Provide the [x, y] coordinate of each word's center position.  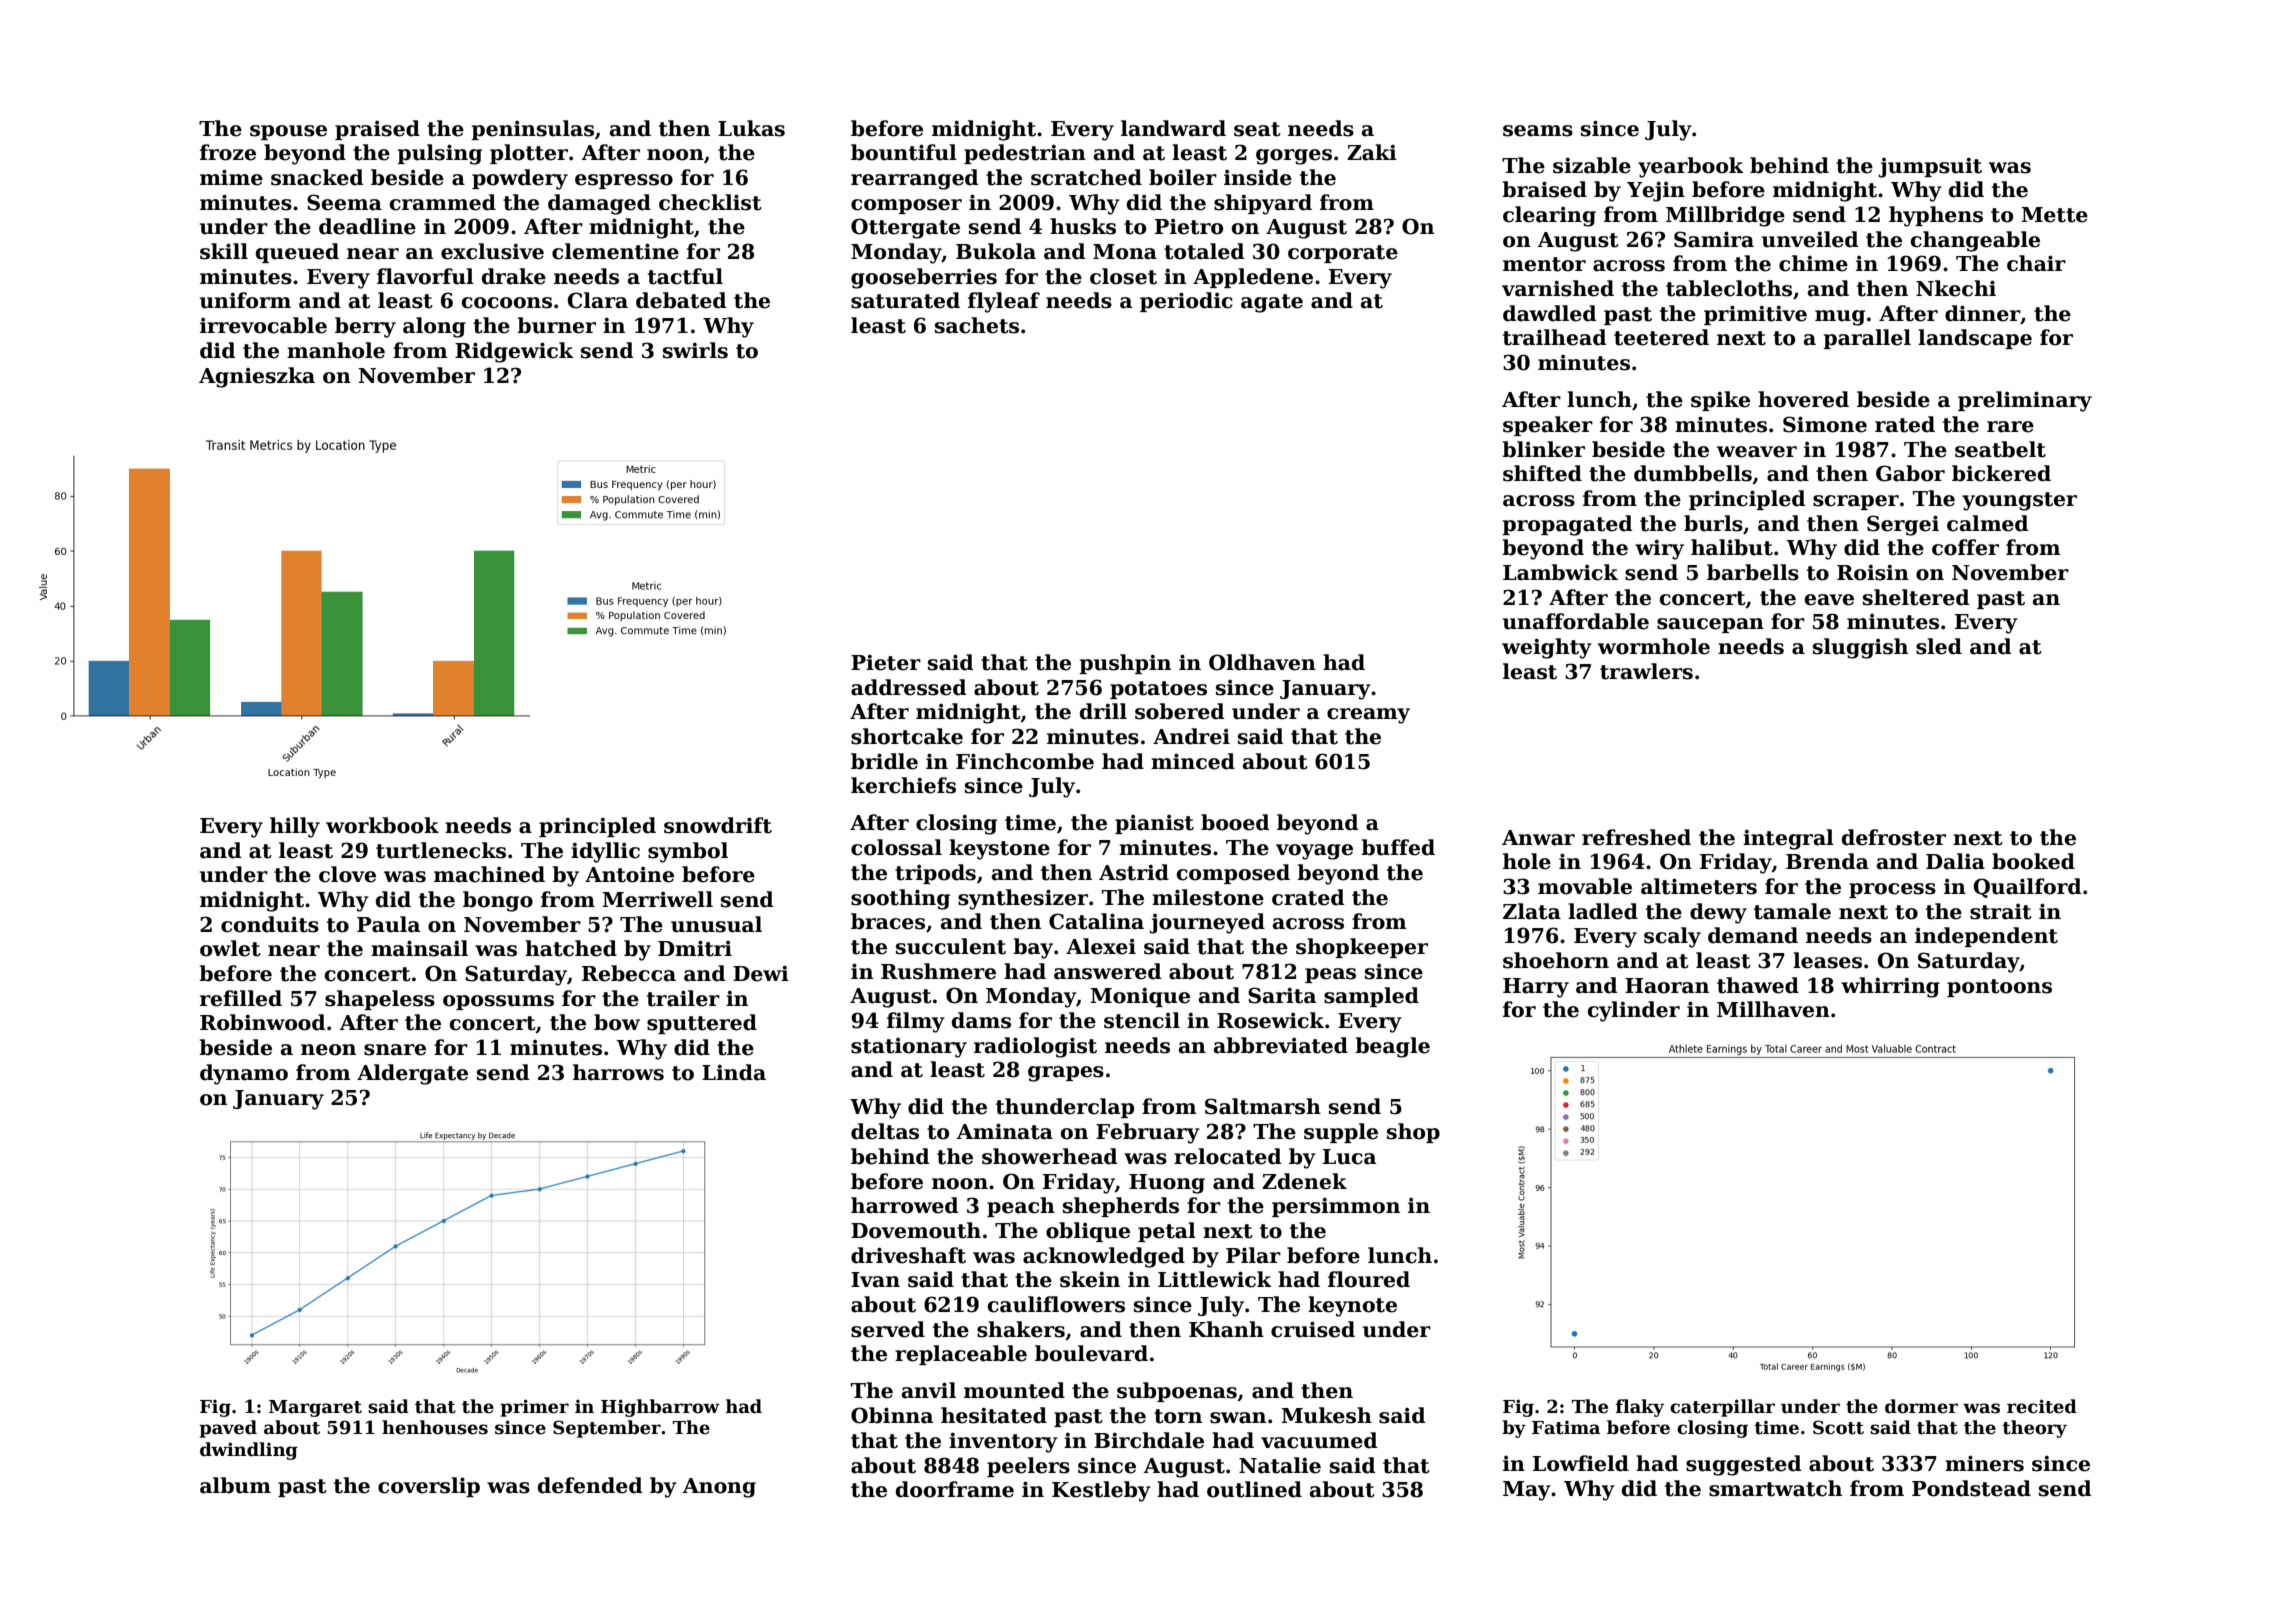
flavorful [425, 276]
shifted [1542, 473]
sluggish [1860, 648]
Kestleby [1101, 1491]
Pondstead [1971, 1488]
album [235, 1485]
